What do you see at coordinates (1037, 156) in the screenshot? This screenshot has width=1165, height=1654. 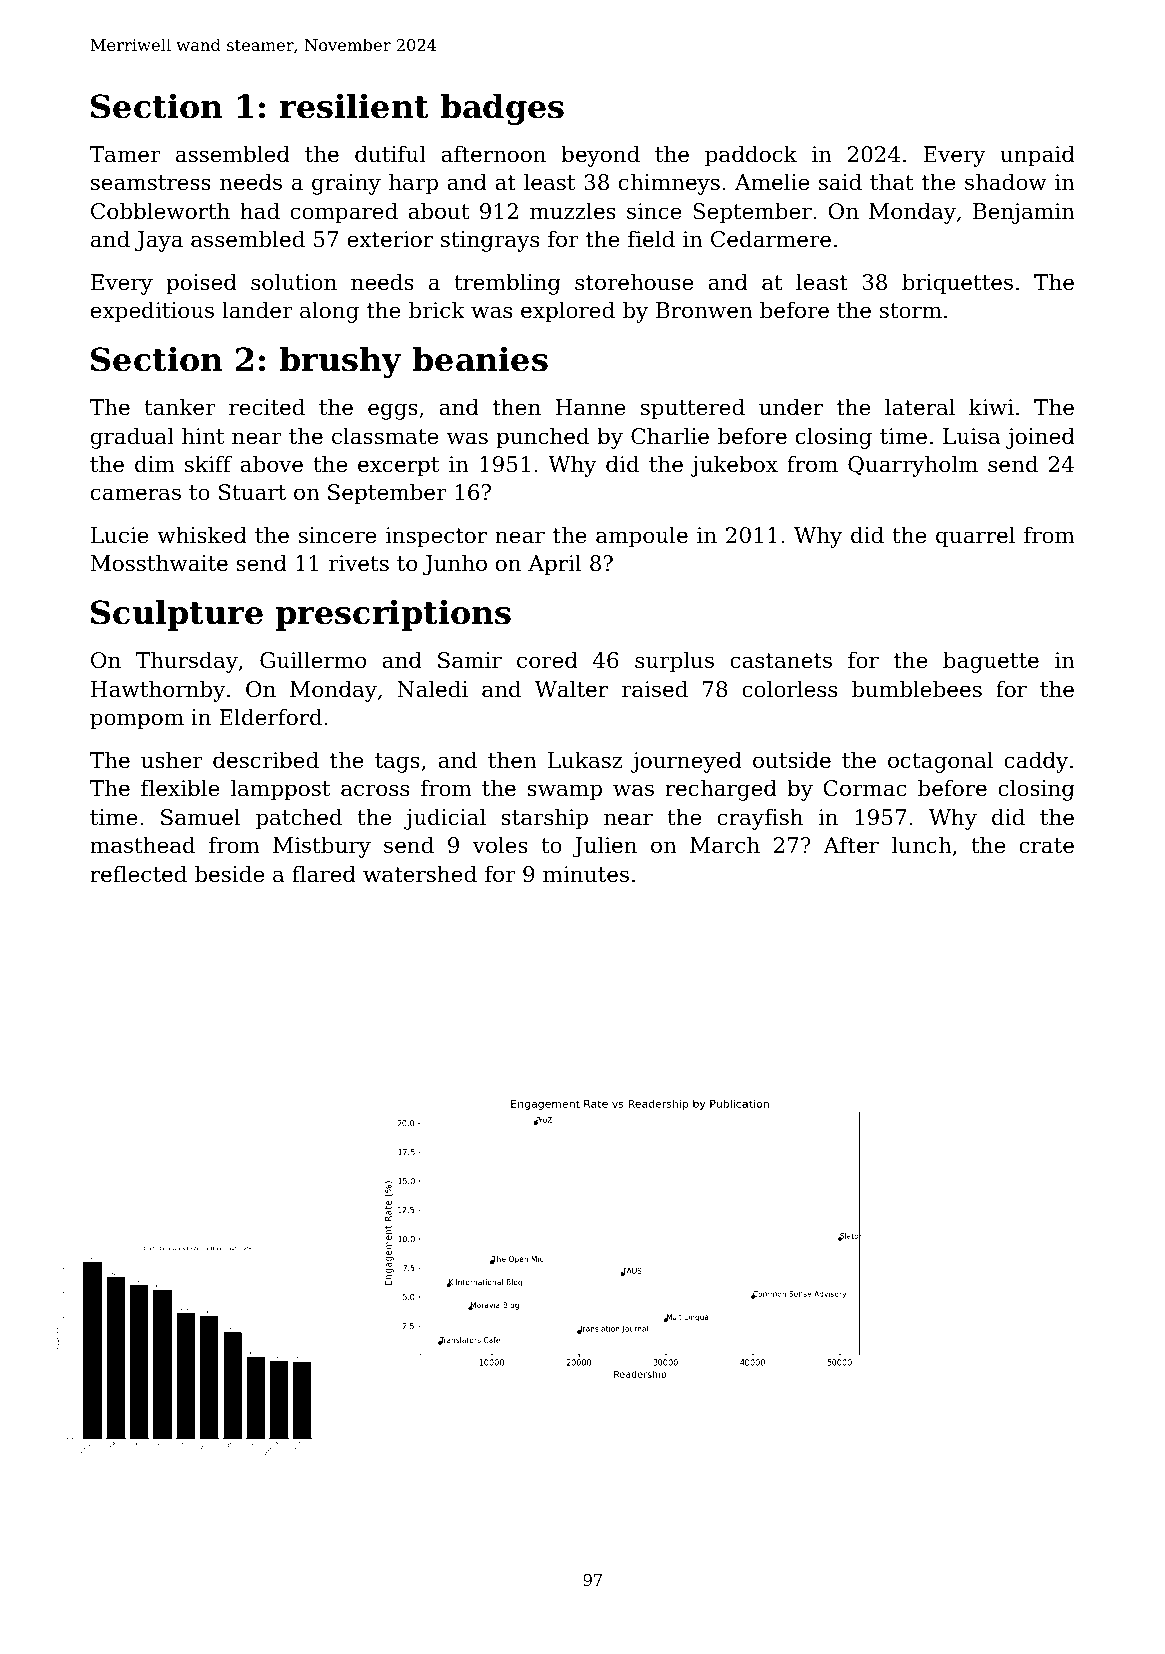 I see `unpaid` at bounding box center [1037, 156].
